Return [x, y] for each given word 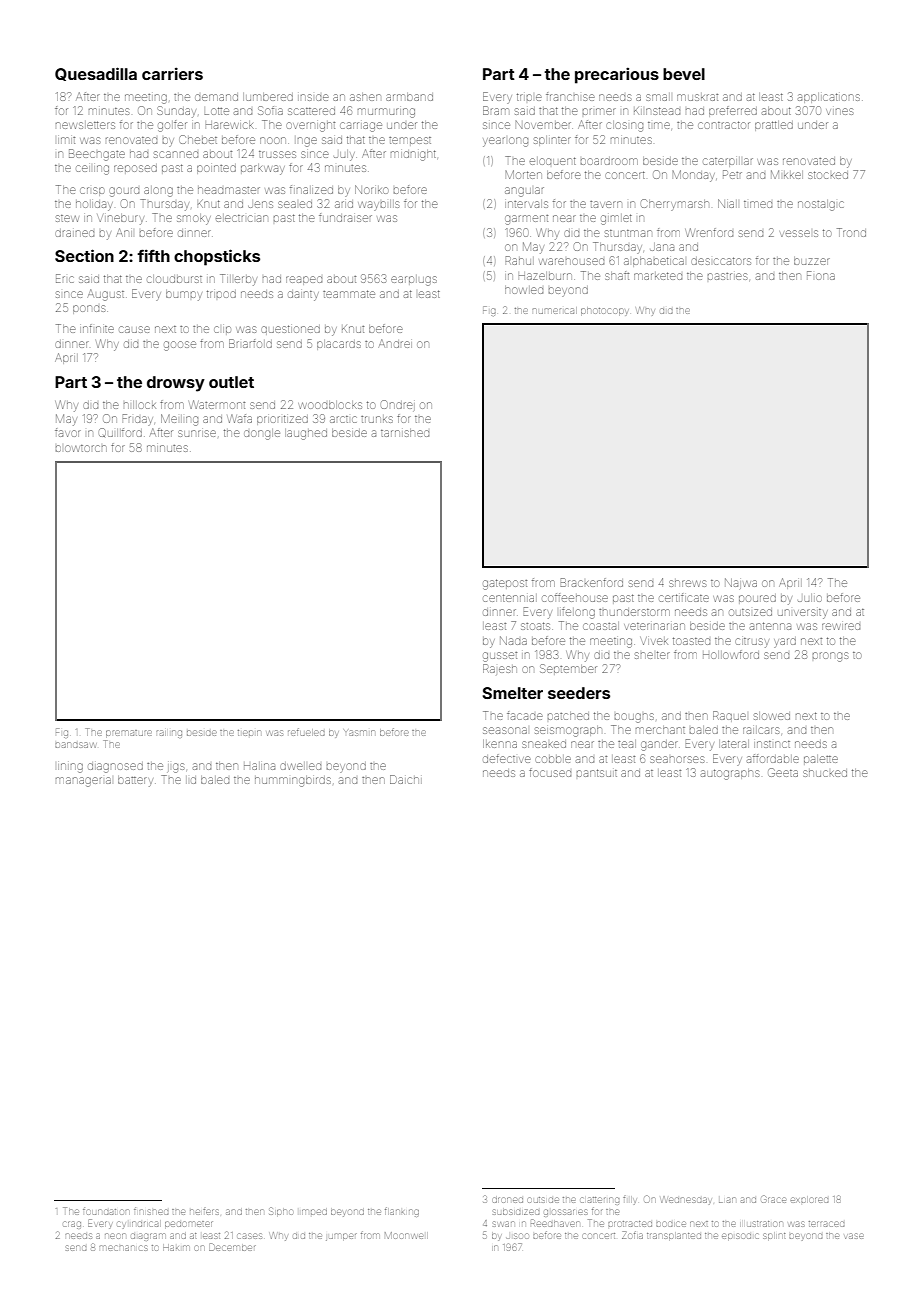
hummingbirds [293, 781]
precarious [617, 75]
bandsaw [75, 745]
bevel [684, 74]
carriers [172, 73]
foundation [105, 1211]
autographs [730, 774]
